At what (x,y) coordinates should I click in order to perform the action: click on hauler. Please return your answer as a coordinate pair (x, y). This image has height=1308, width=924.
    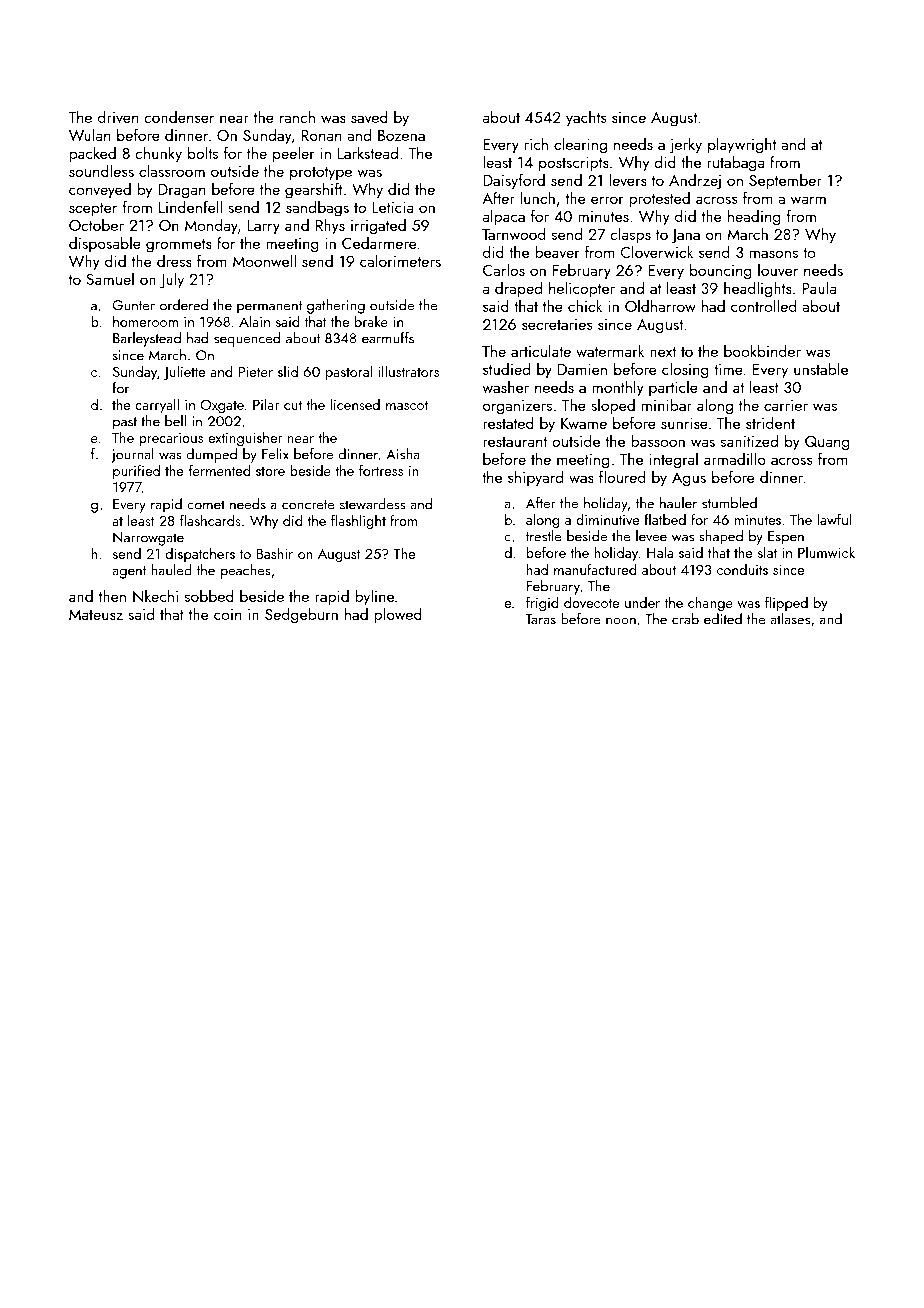
    Looking at the image, I should click on (678, 503).
